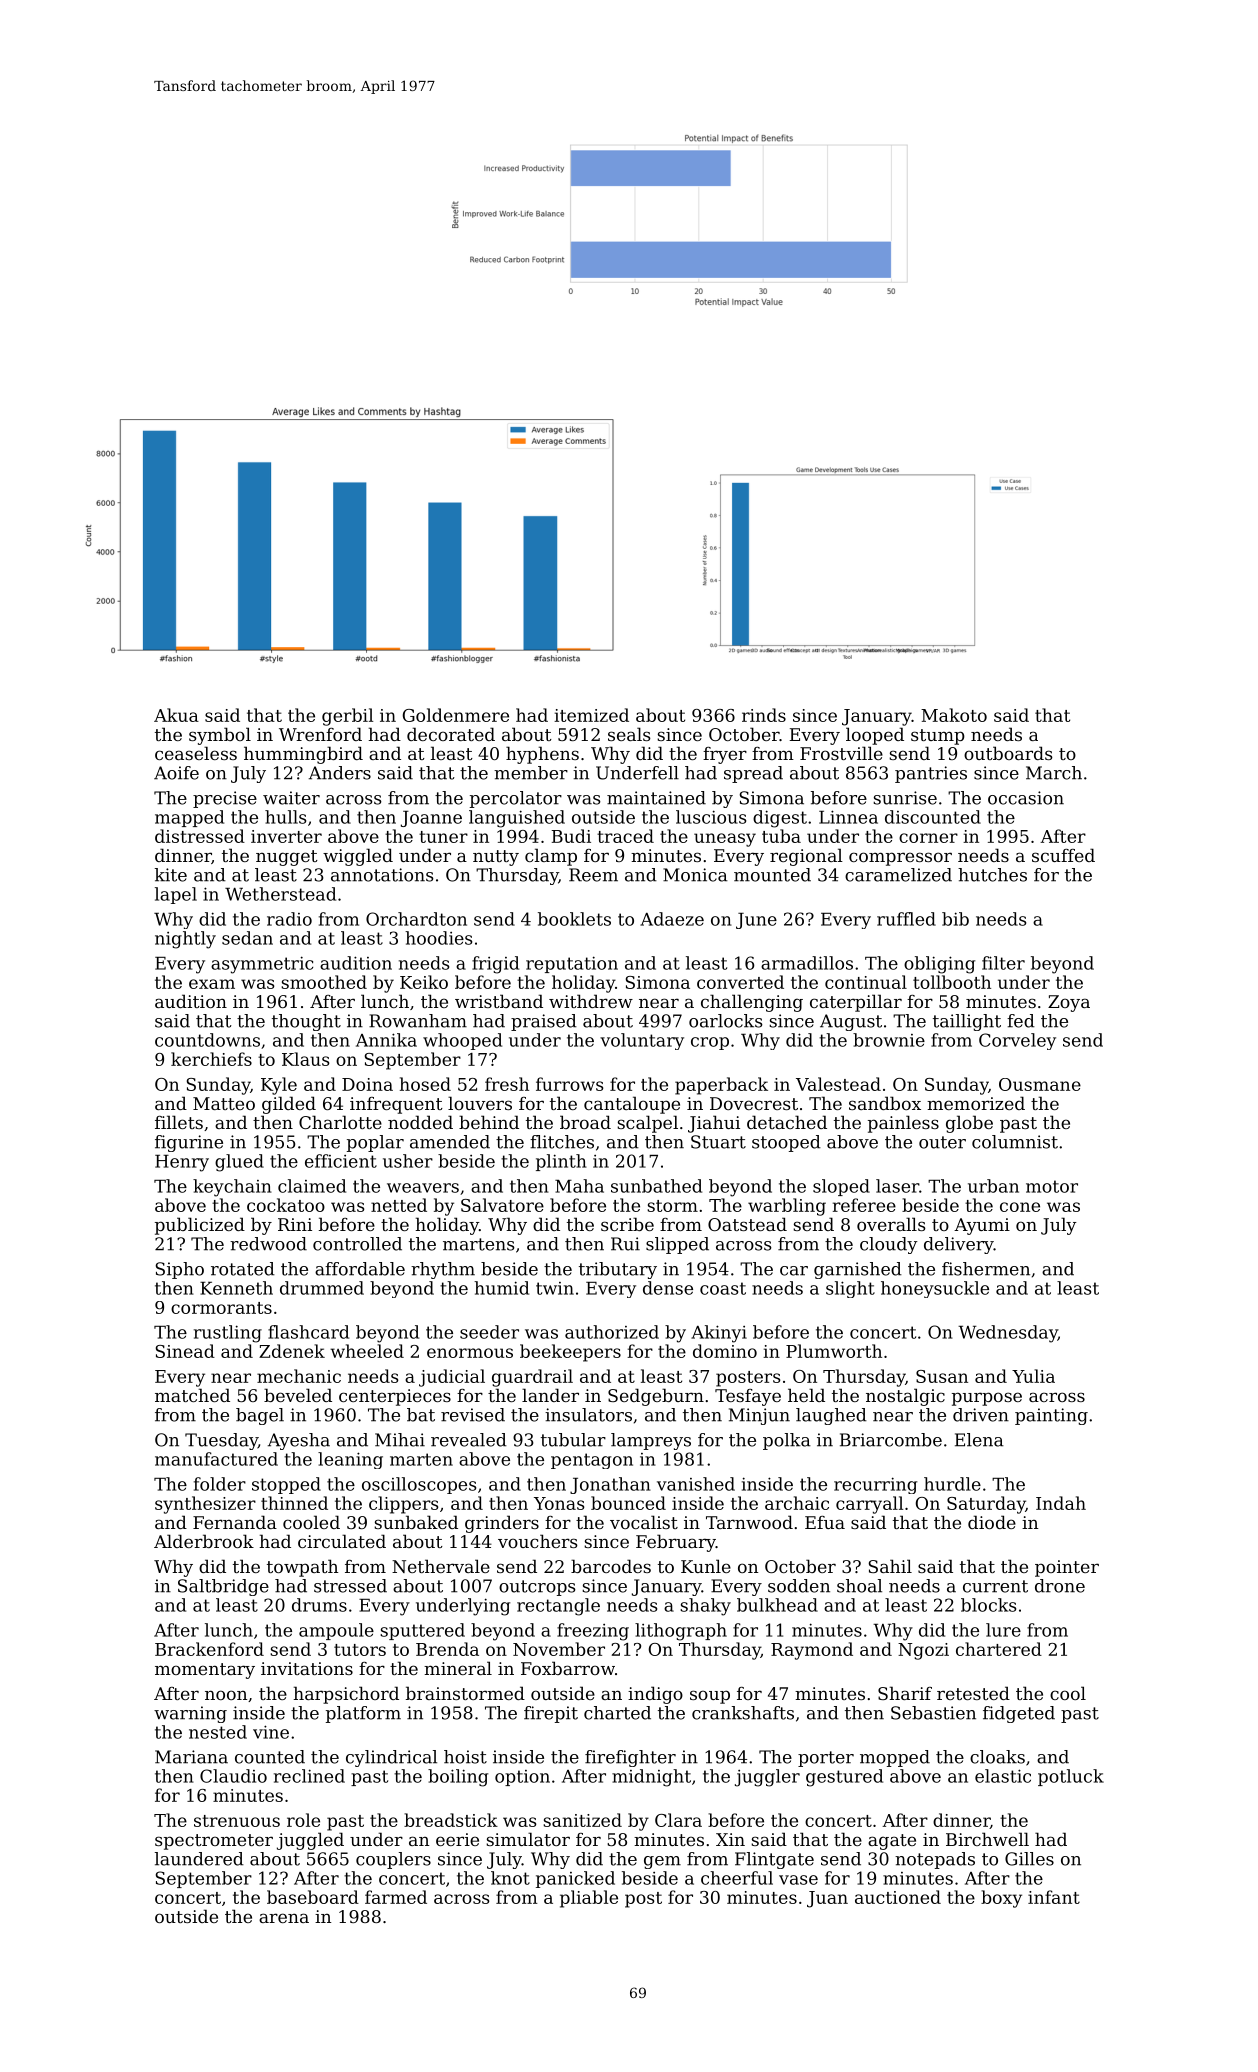 The height and width of the screenshot is (2072, 1258). What do you see at coordinates (591, 715) in the screenshot?
I see `itemized` at bounding box center [591, 715].
